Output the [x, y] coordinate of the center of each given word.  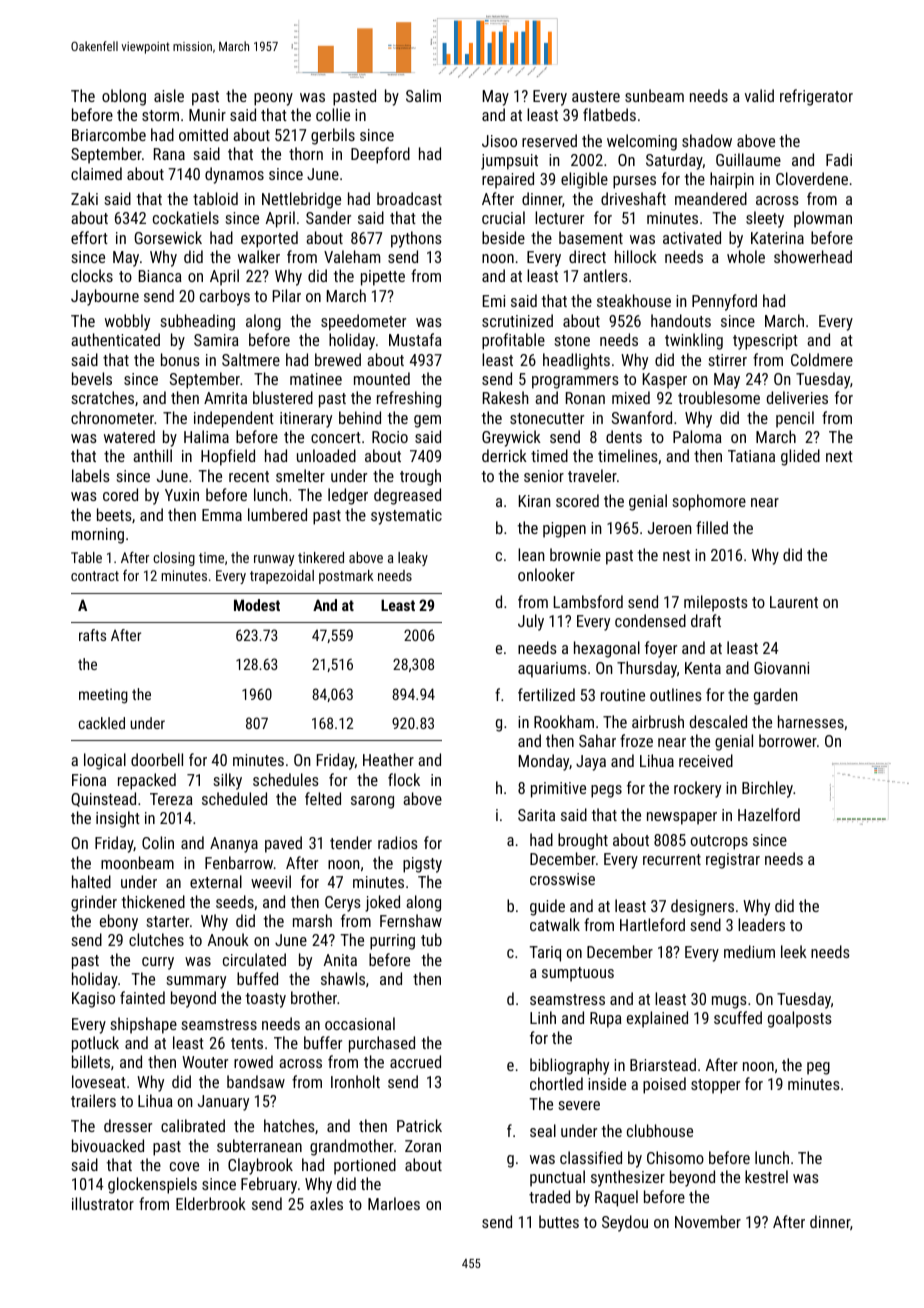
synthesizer [628, 1178]
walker [259, 256]
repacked [147, 781]
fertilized [546, 694]
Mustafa [415, 339]
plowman [823, 219]
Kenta [703, 668]
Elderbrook [211, 1203]
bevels [92, 378]
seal [543, 1130]
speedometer [363, 322]
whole [746, 256]
